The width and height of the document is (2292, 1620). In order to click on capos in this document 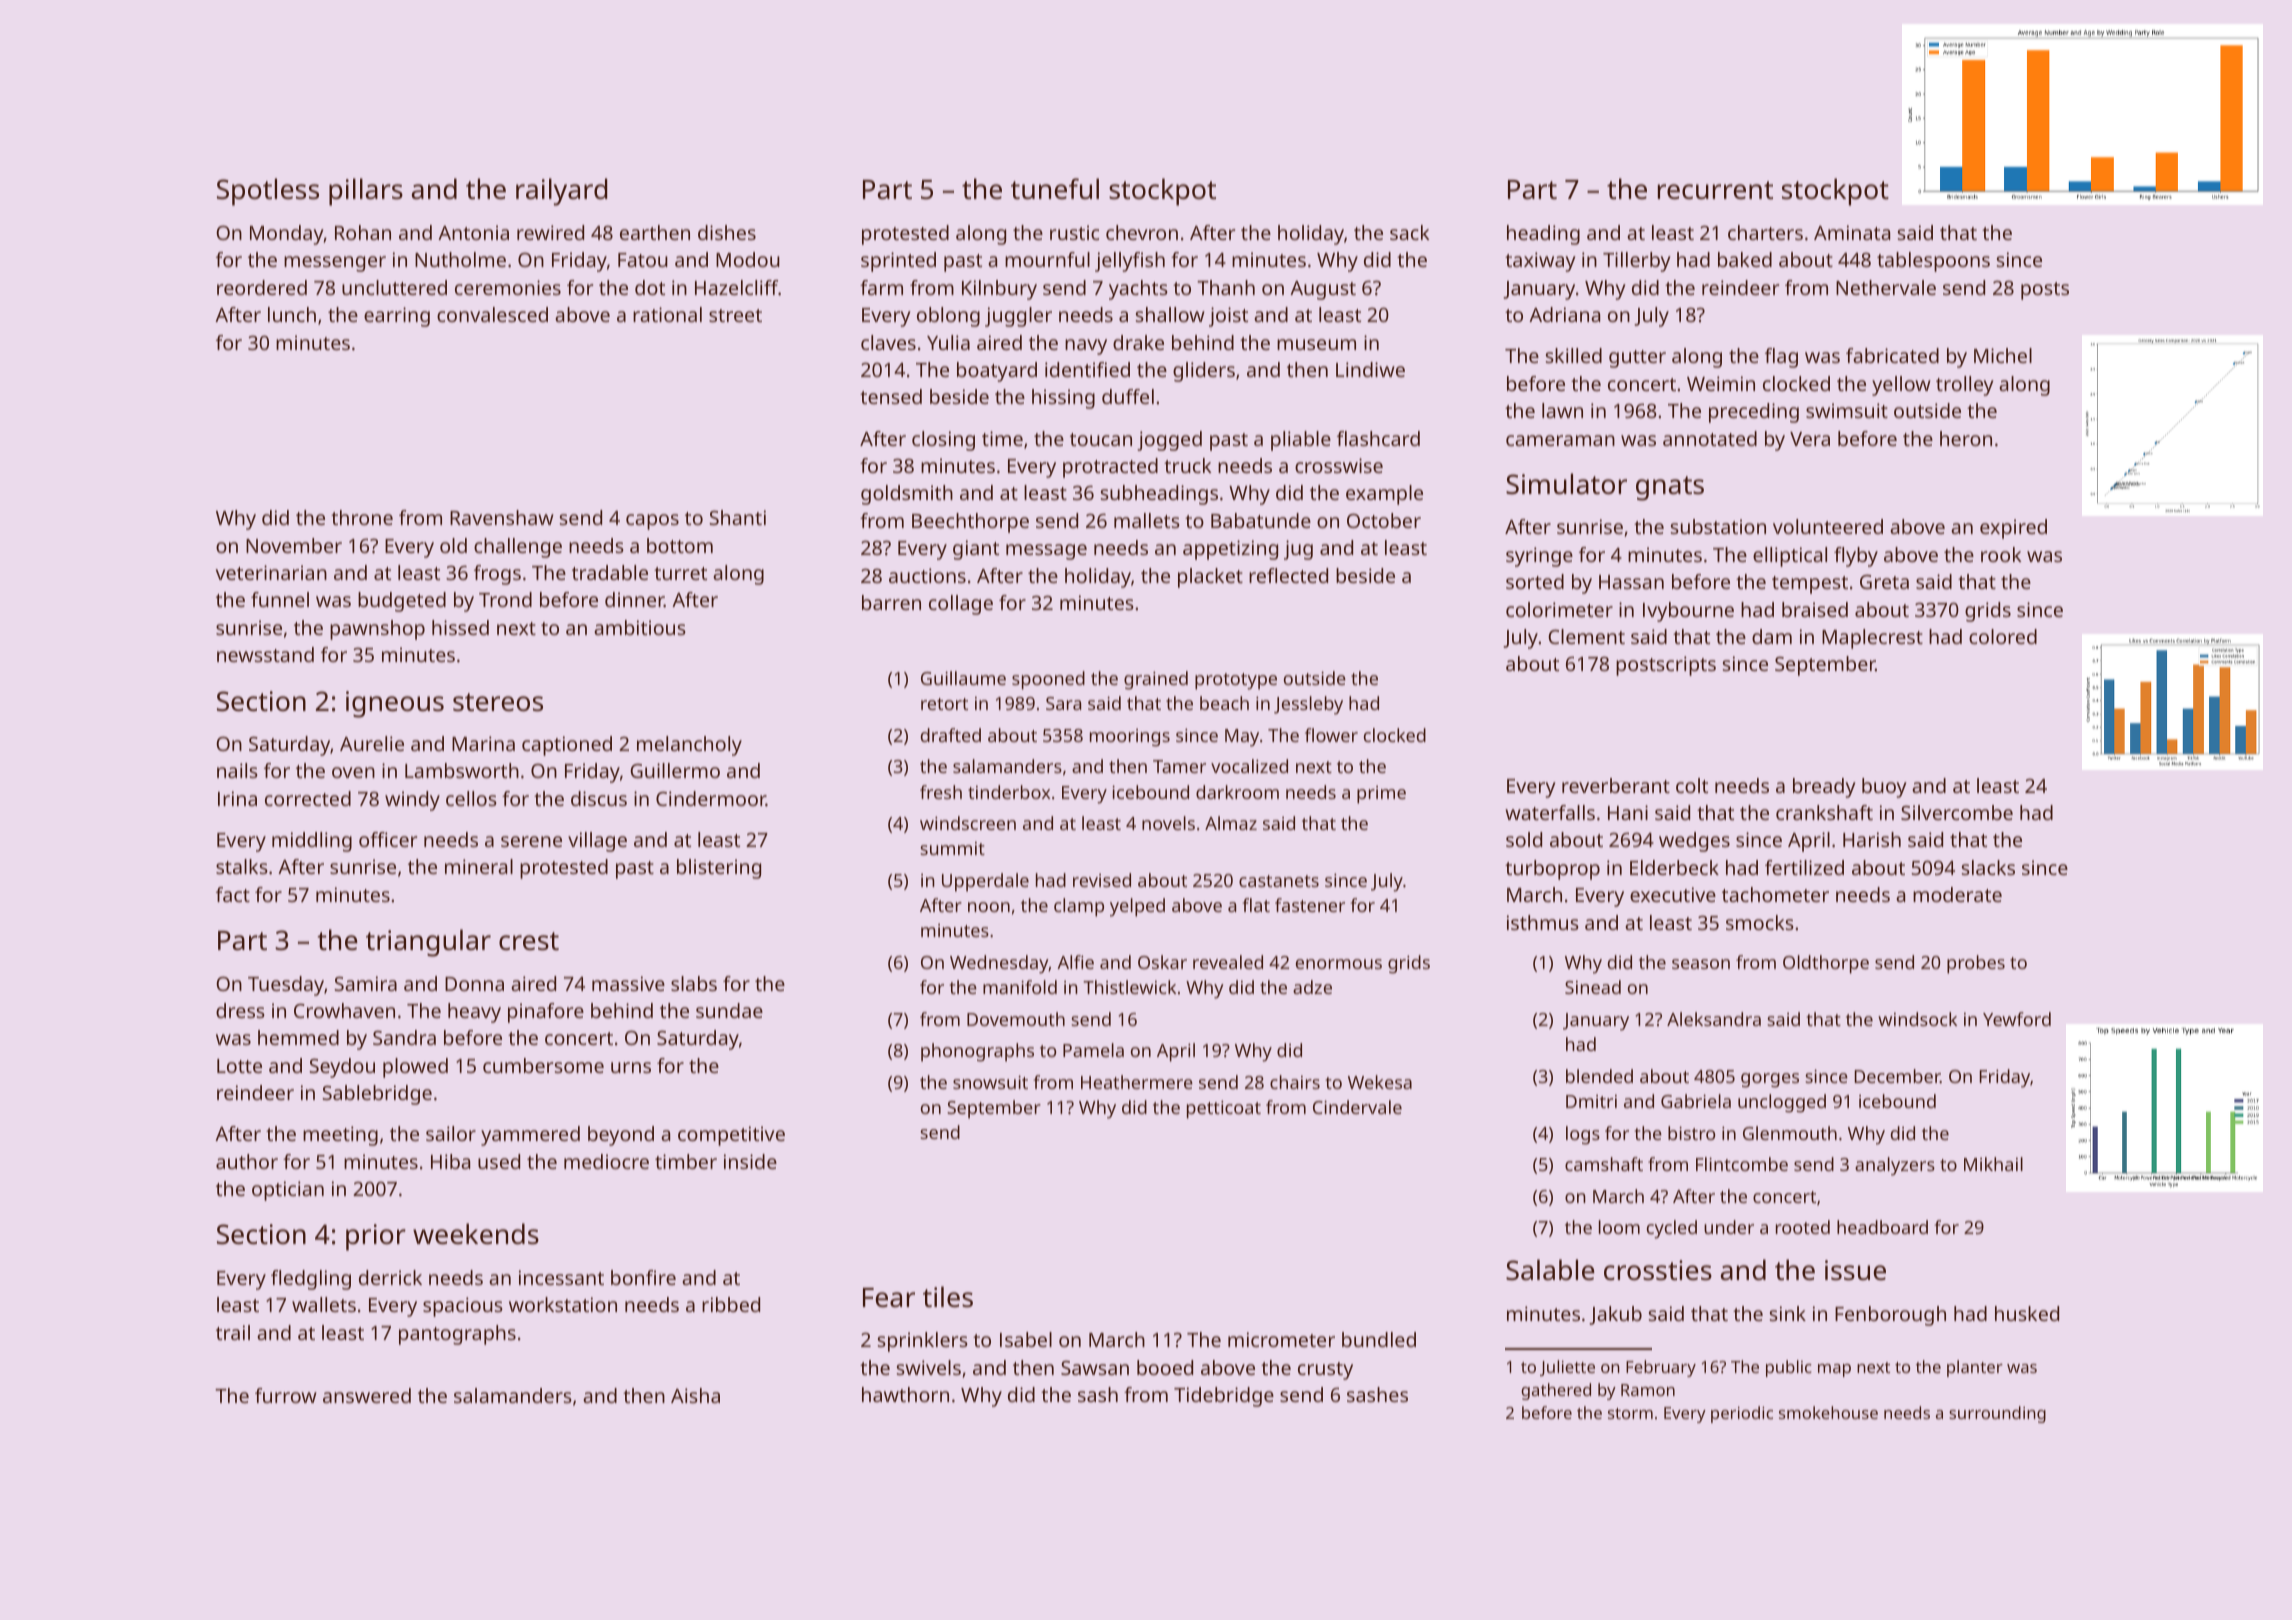, I will do `click(652, 522)`.
